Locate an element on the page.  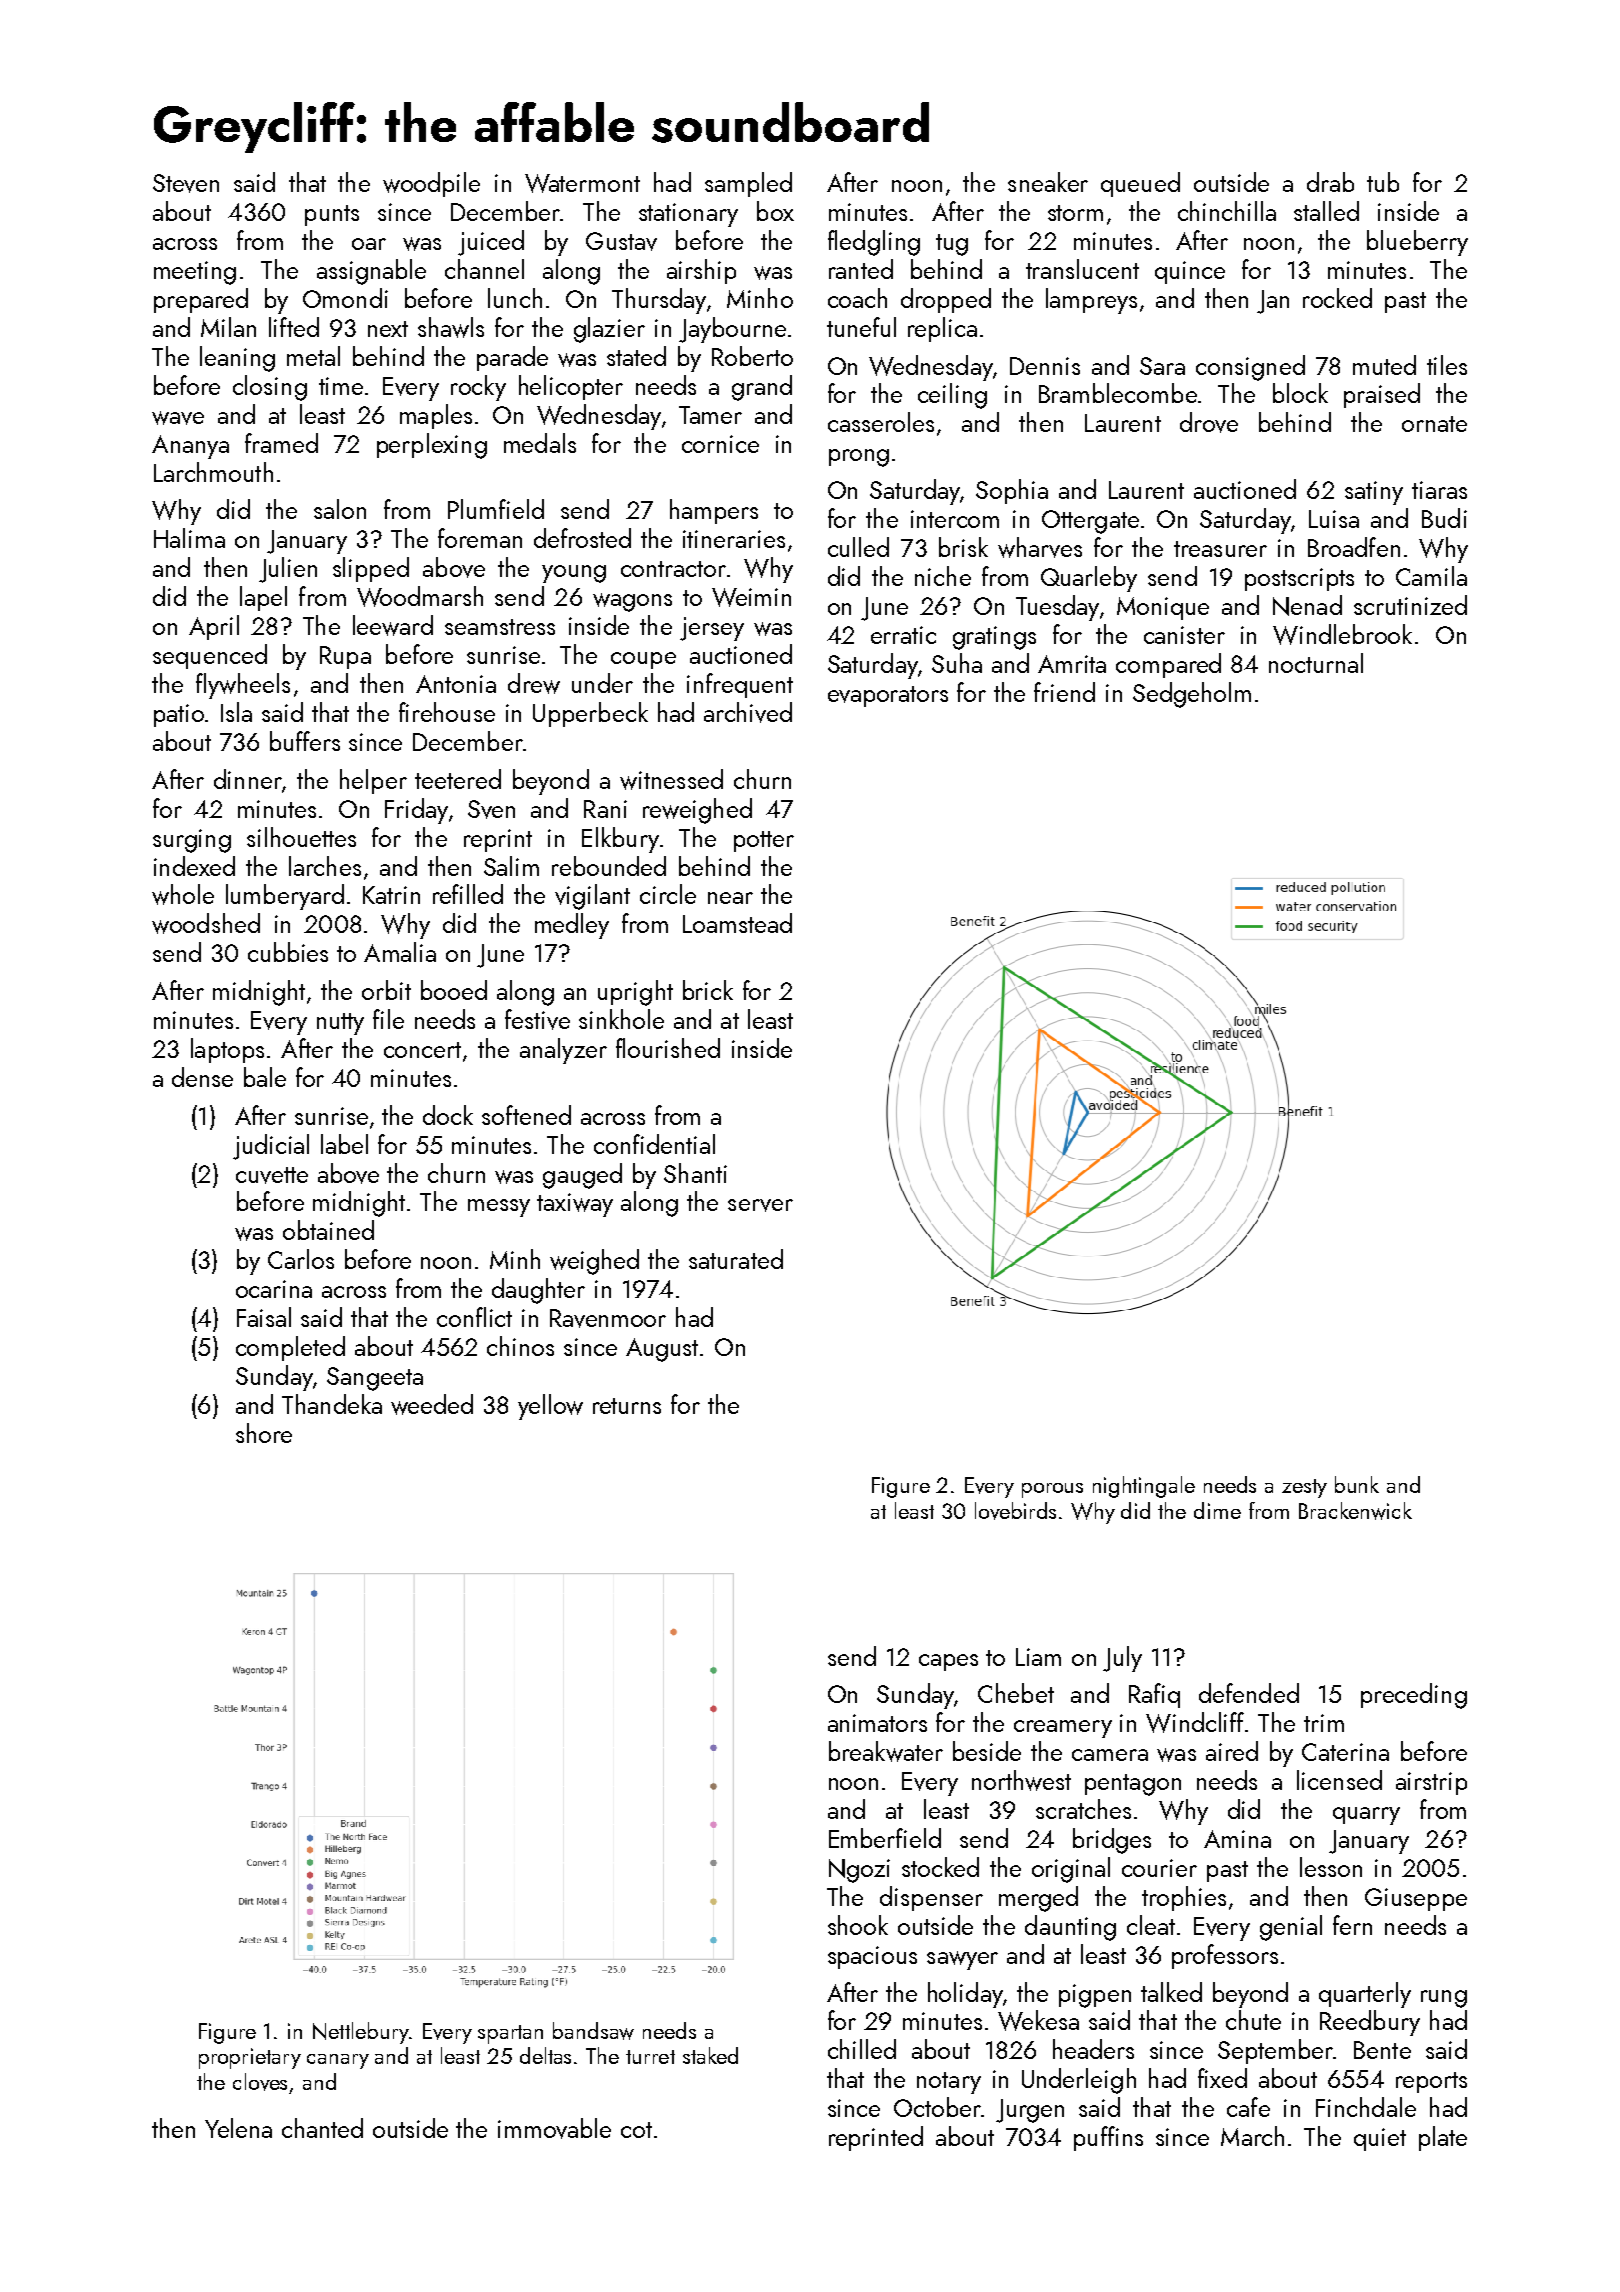
obtained is located at coordinates (328, 1230).
